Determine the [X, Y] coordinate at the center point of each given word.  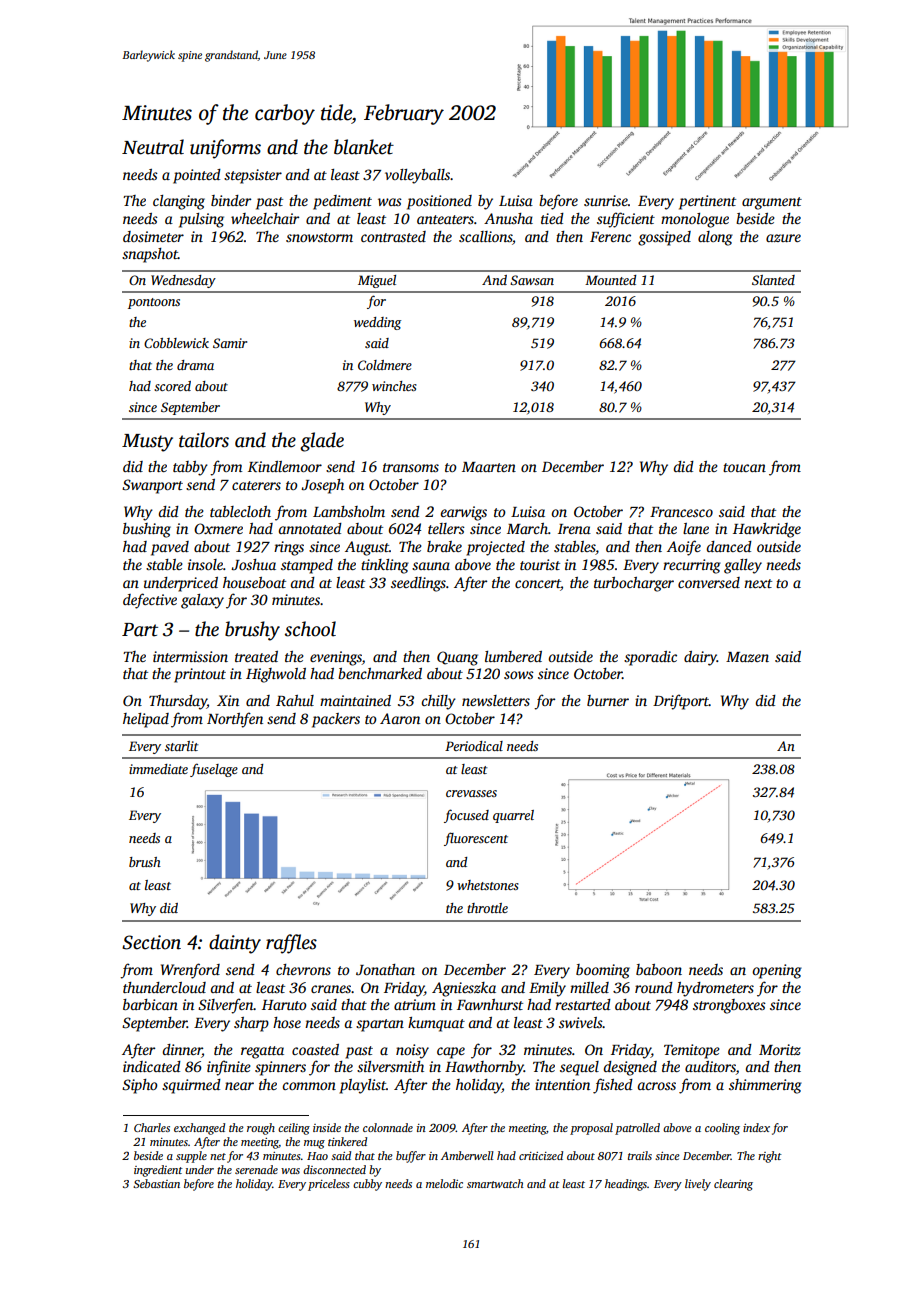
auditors [710, 1068]
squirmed [191, 1086]
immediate [158, 769]
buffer [411, 1157]
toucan [744, 467]
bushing [147, 530]
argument [772, 203]
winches [394, 386]
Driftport [681, 702]
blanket [364, 147]
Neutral [153, 147]
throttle [487, 908]
